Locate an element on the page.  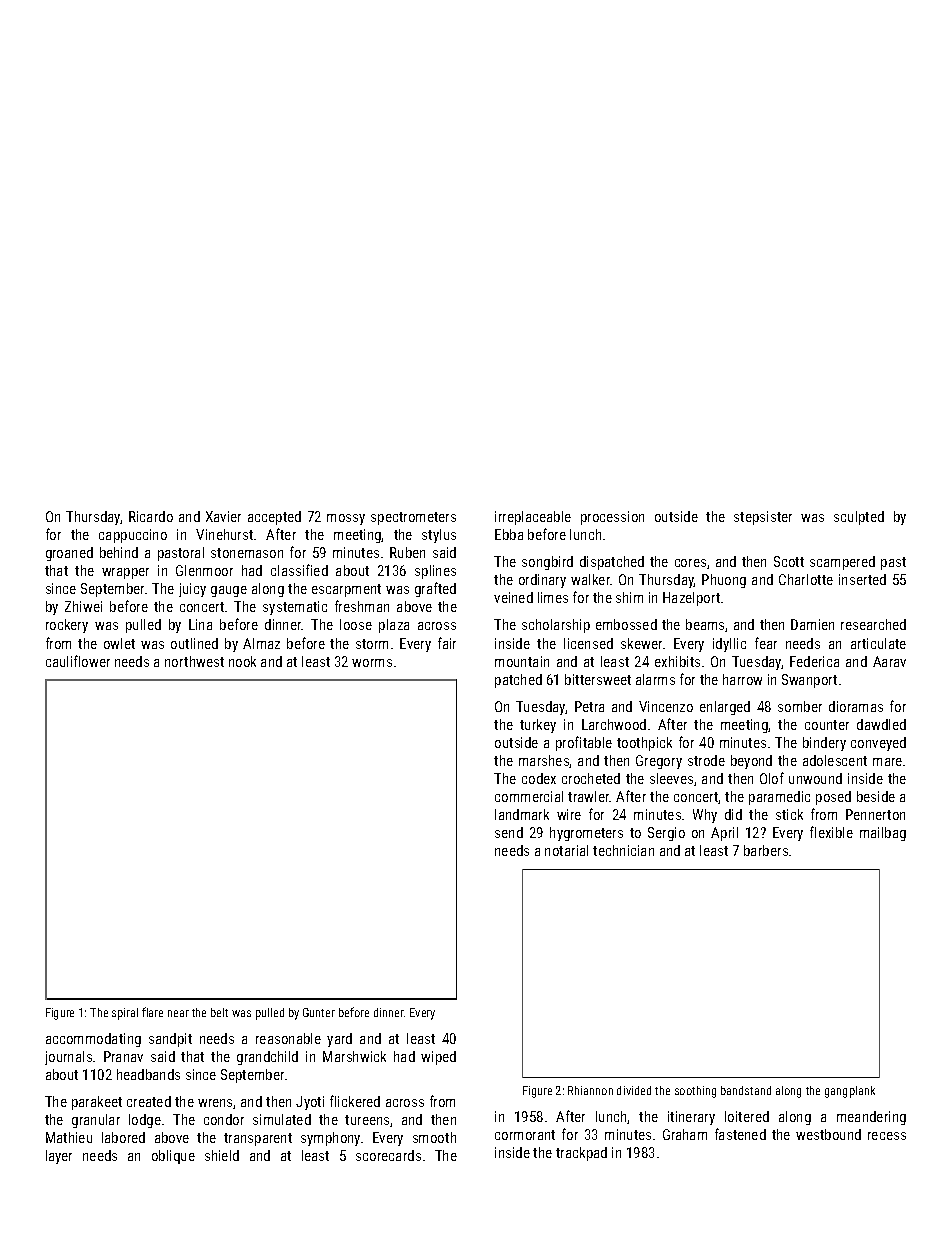
spectrometers is located at coordinates (413, 518).
